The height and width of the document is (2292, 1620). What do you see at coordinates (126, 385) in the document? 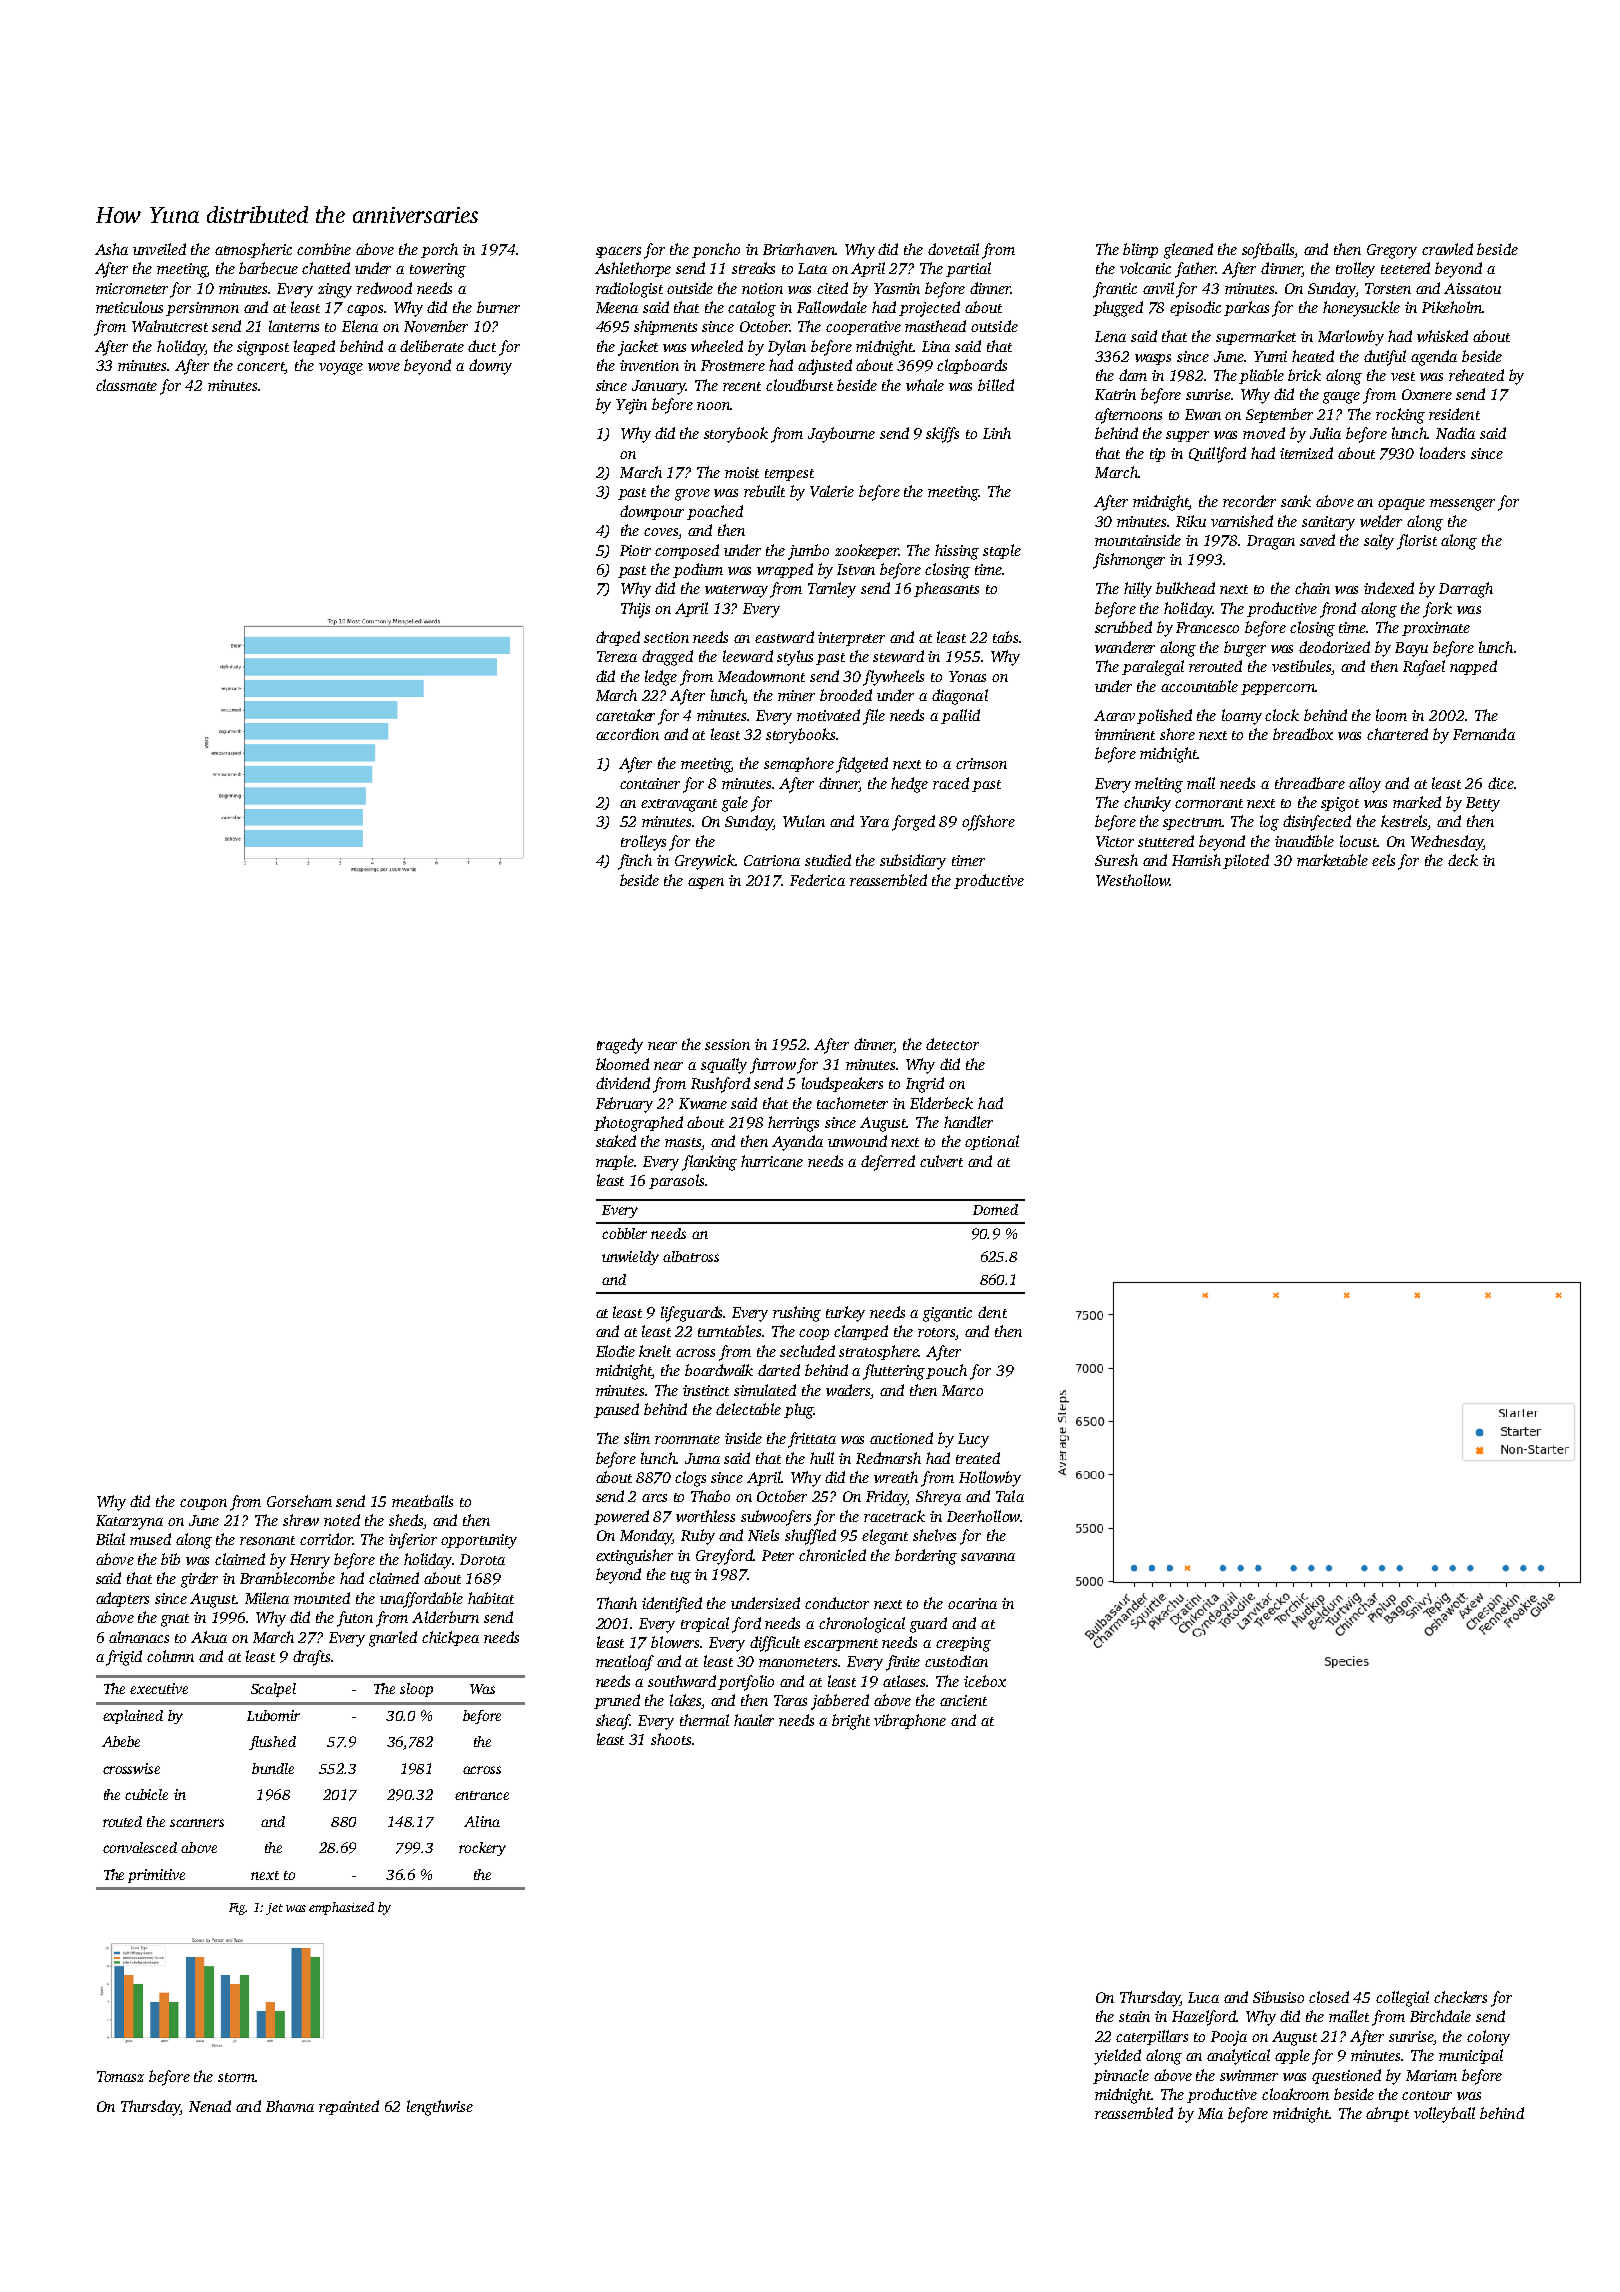
I see `classmate` at bounding box center [126, 385].
